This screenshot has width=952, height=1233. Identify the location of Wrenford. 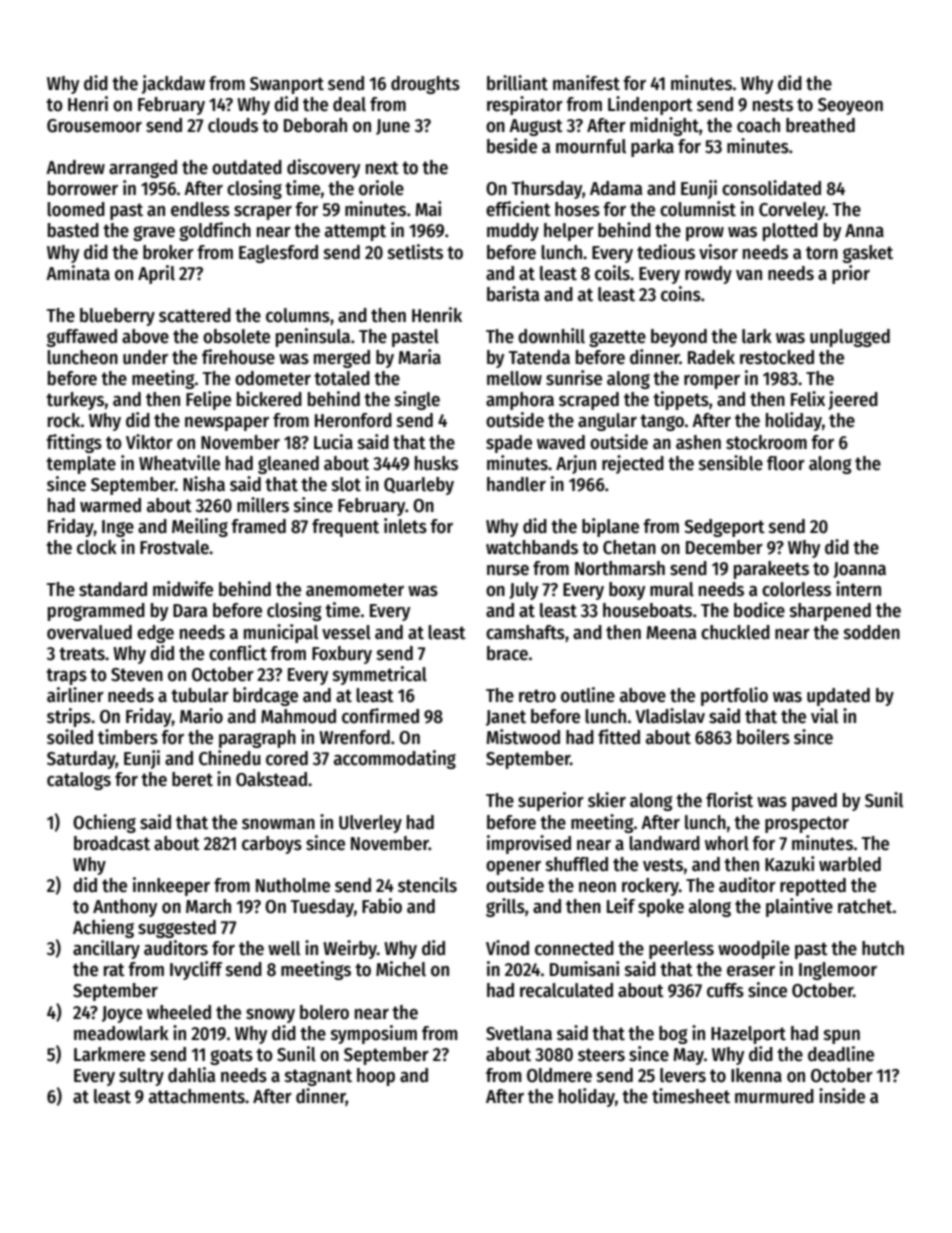
(354, 737).
